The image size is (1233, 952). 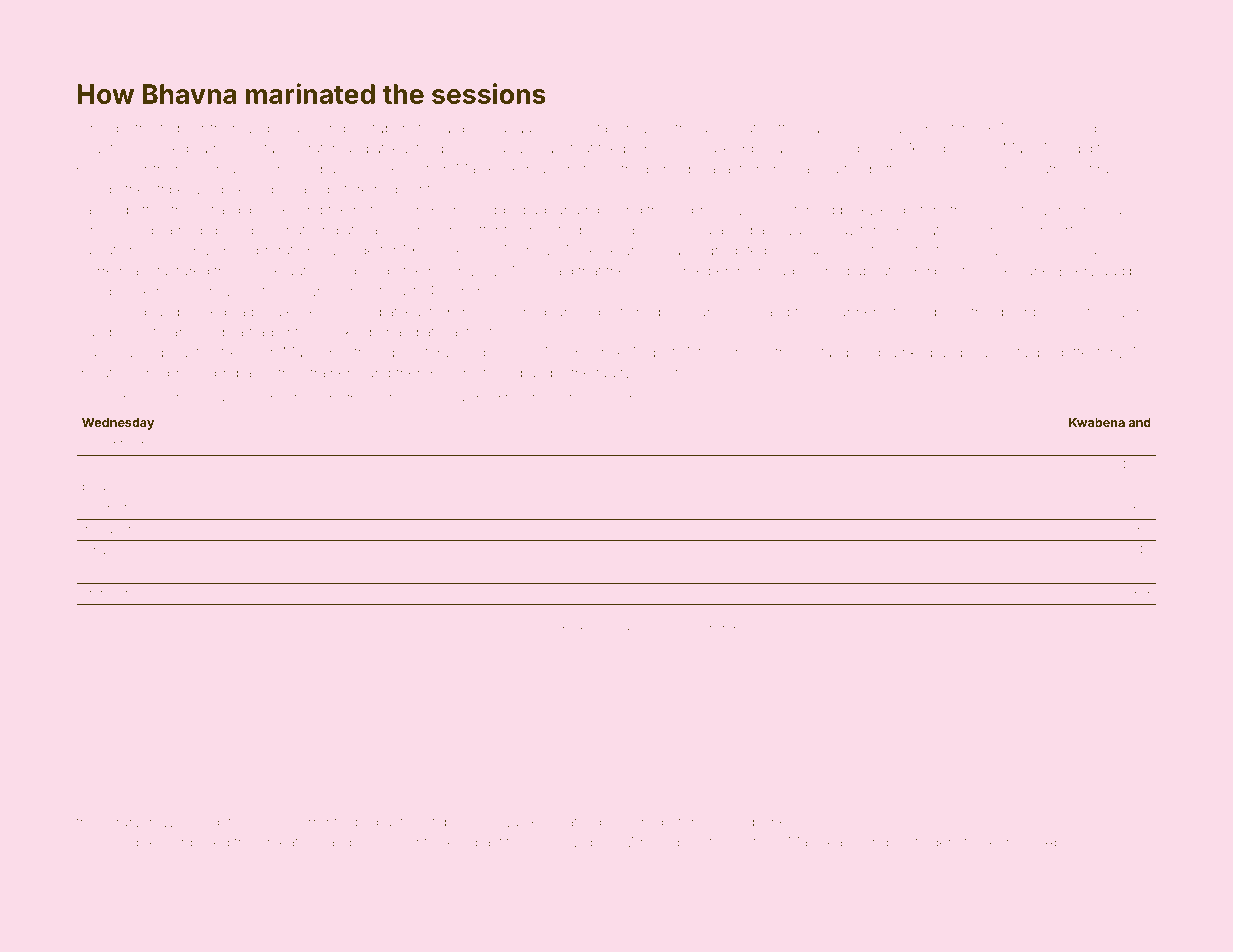 What do you see at coordinates (94, 486) in the screenshot?
I see `bold` at bounding box center [94, 486].
